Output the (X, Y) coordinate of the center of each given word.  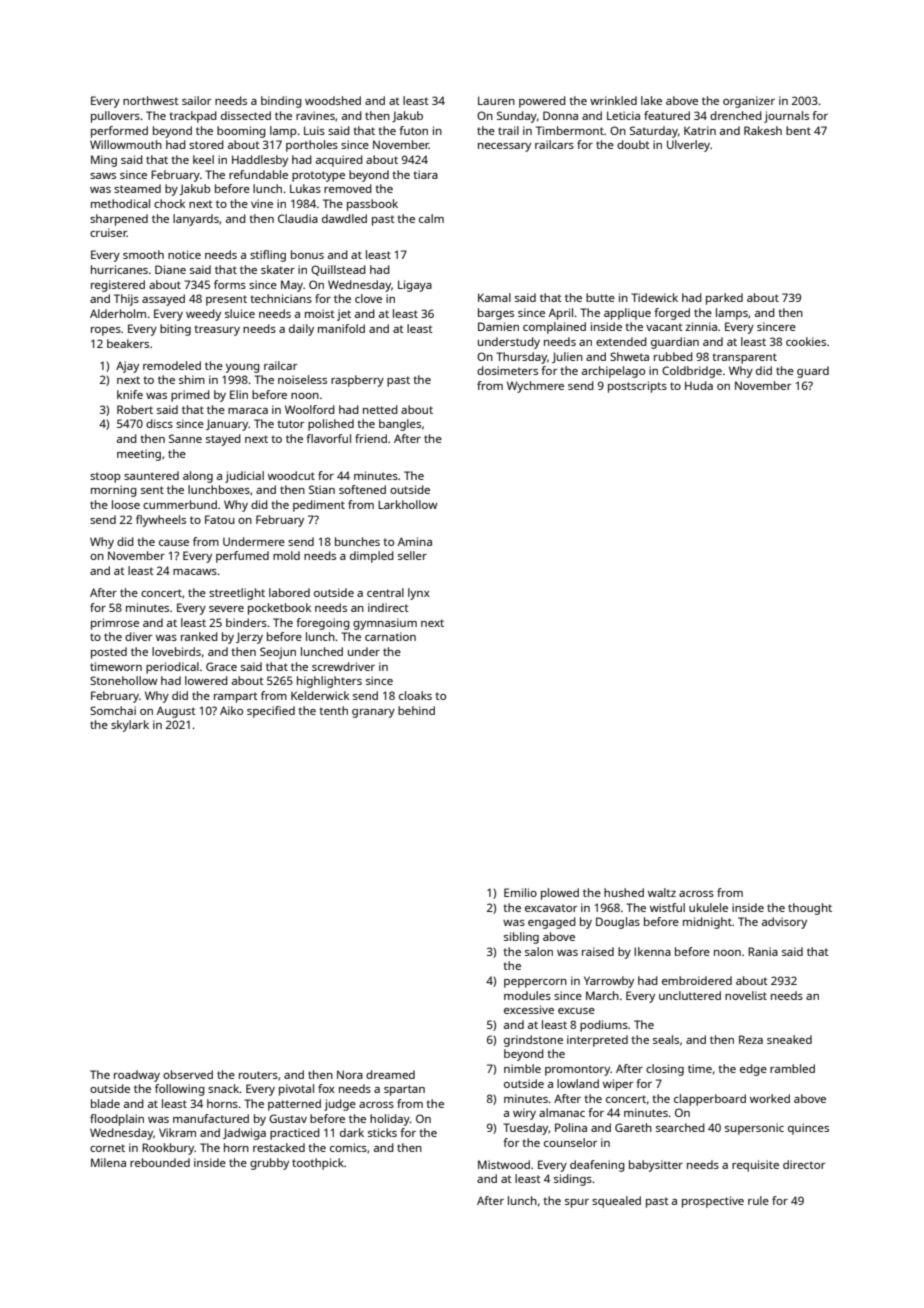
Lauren (496, 100)
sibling (521, 938)
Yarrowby (609, 982)
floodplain (117, 1120)
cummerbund (180, 504)
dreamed (390, 1074)
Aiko (231, 710)
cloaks (415, 695)
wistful (667, 907)
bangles (400, 425)
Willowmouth (126, 144)
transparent (744, 358)
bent (798, 130)
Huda (699, 385)
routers (258, 1075)
